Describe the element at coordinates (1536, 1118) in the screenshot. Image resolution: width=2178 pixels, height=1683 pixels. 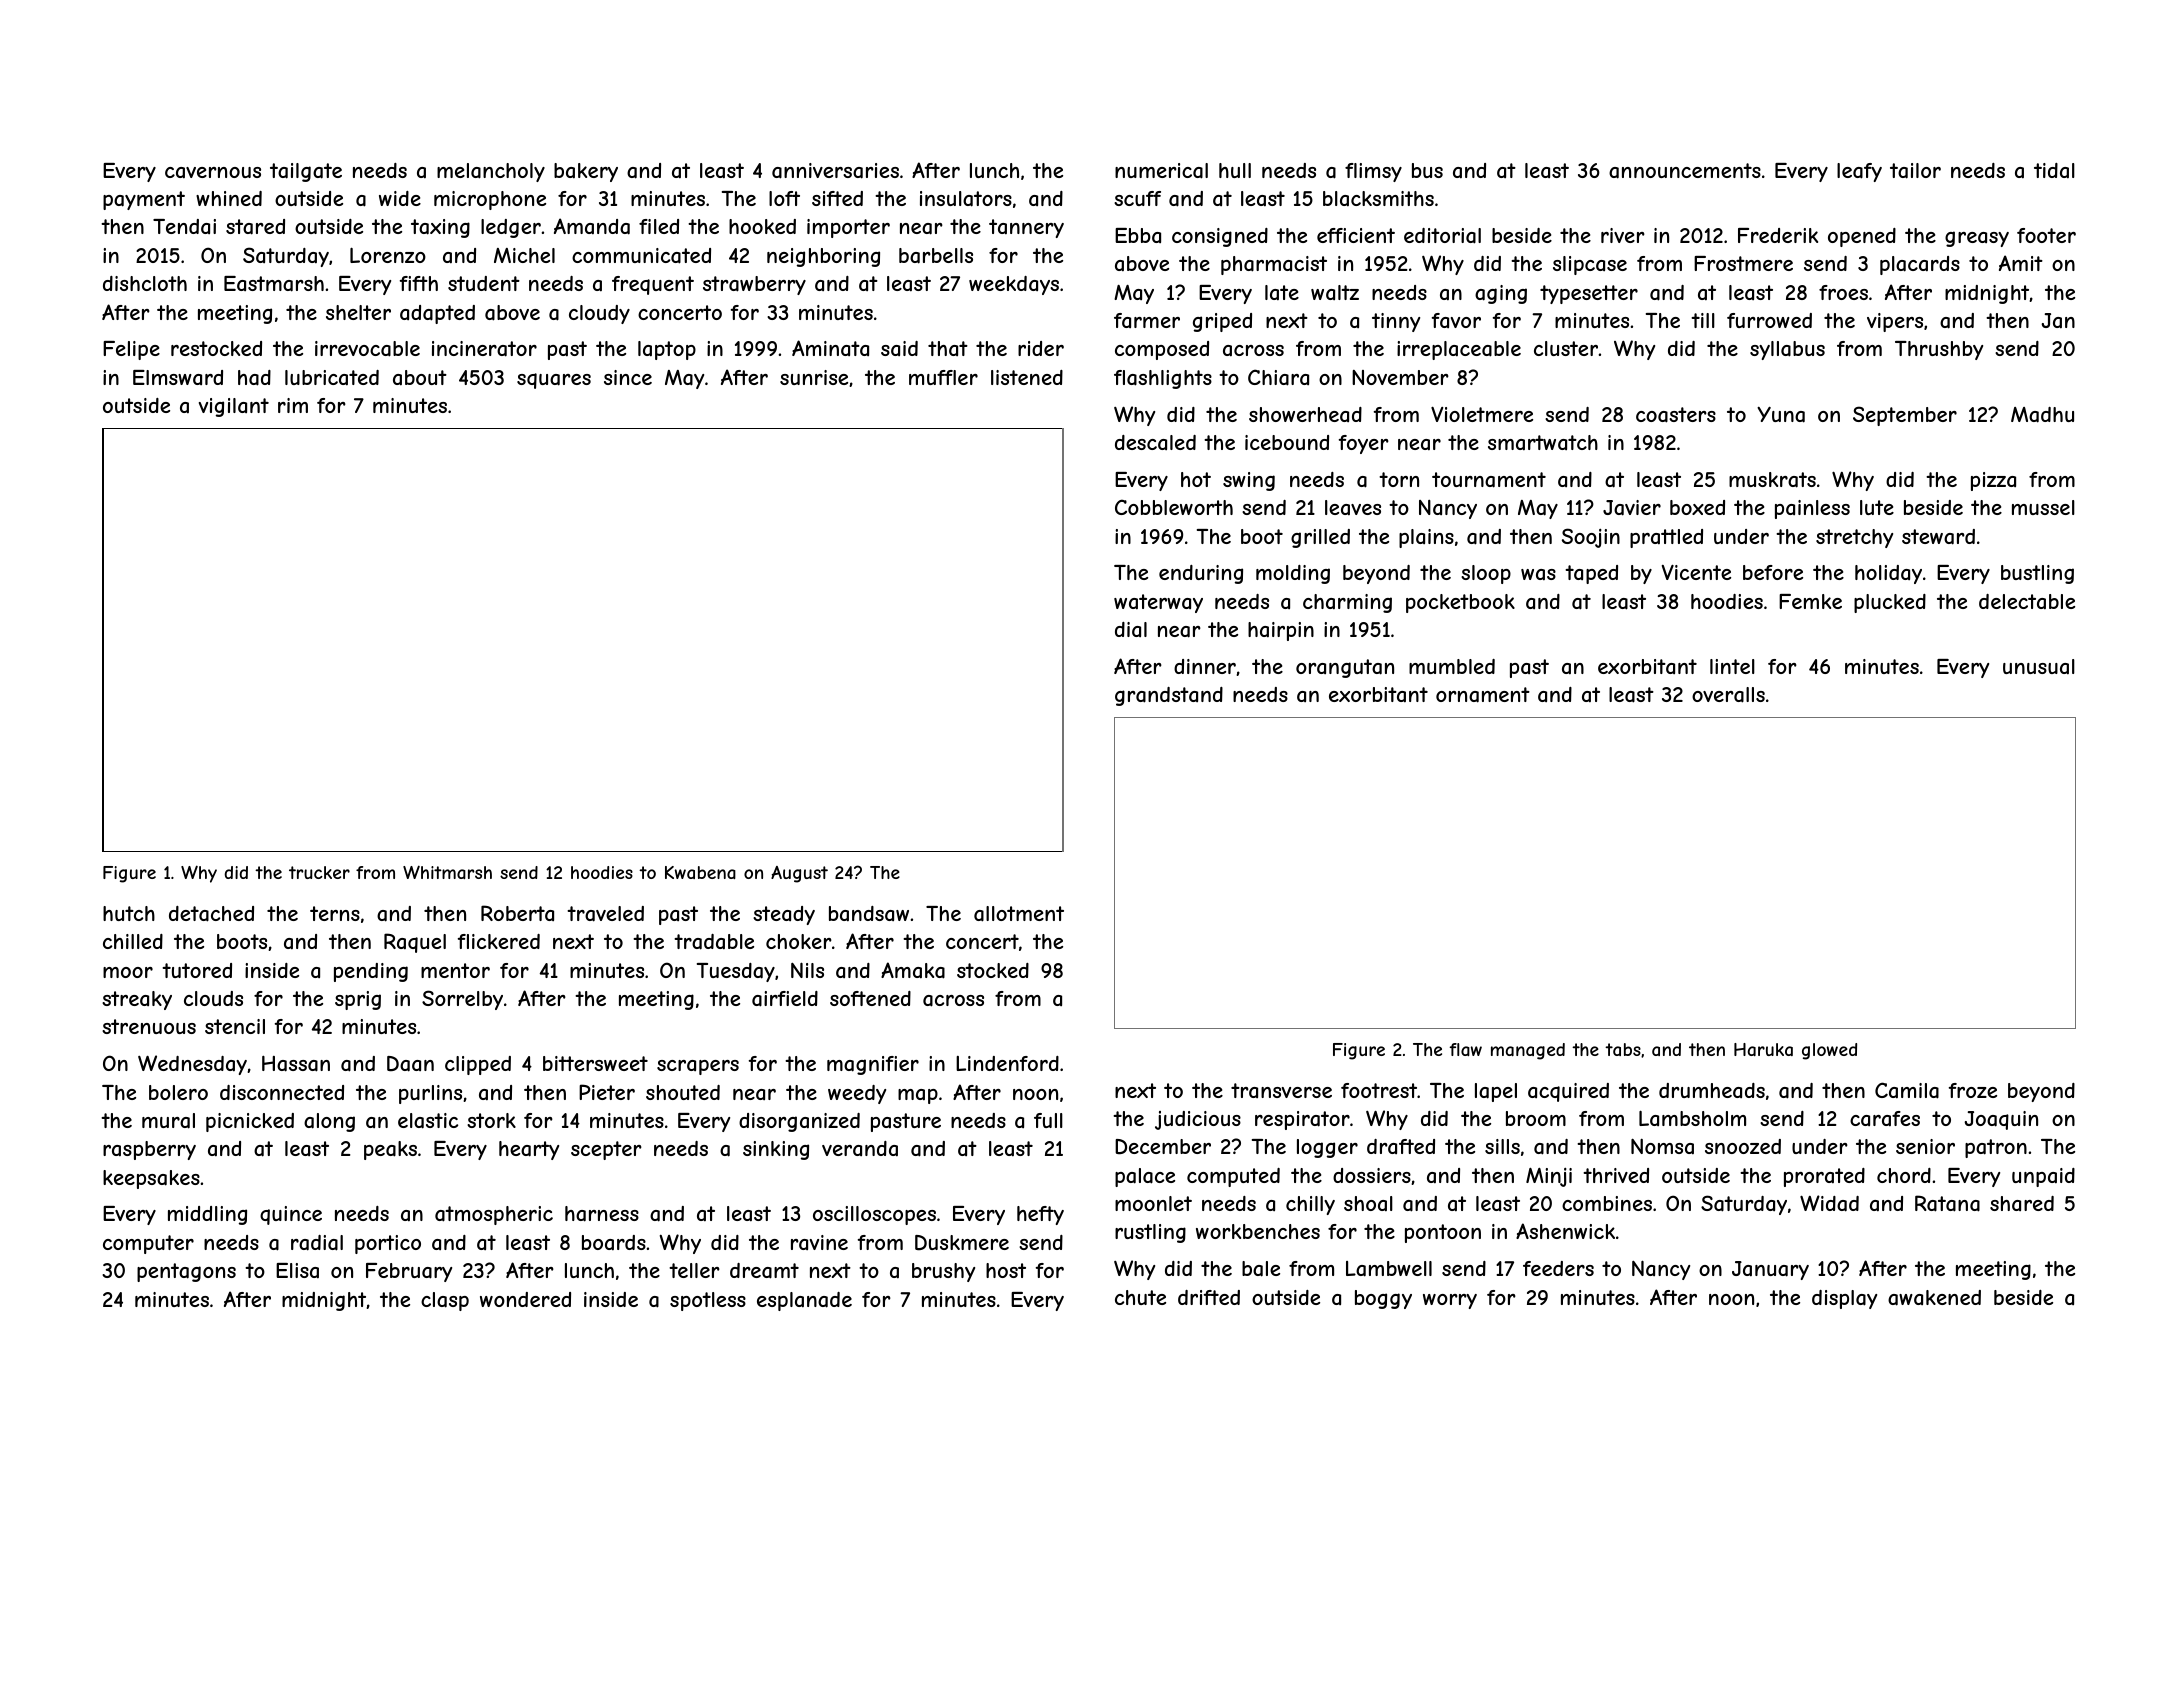
I see `broom` at that location.
